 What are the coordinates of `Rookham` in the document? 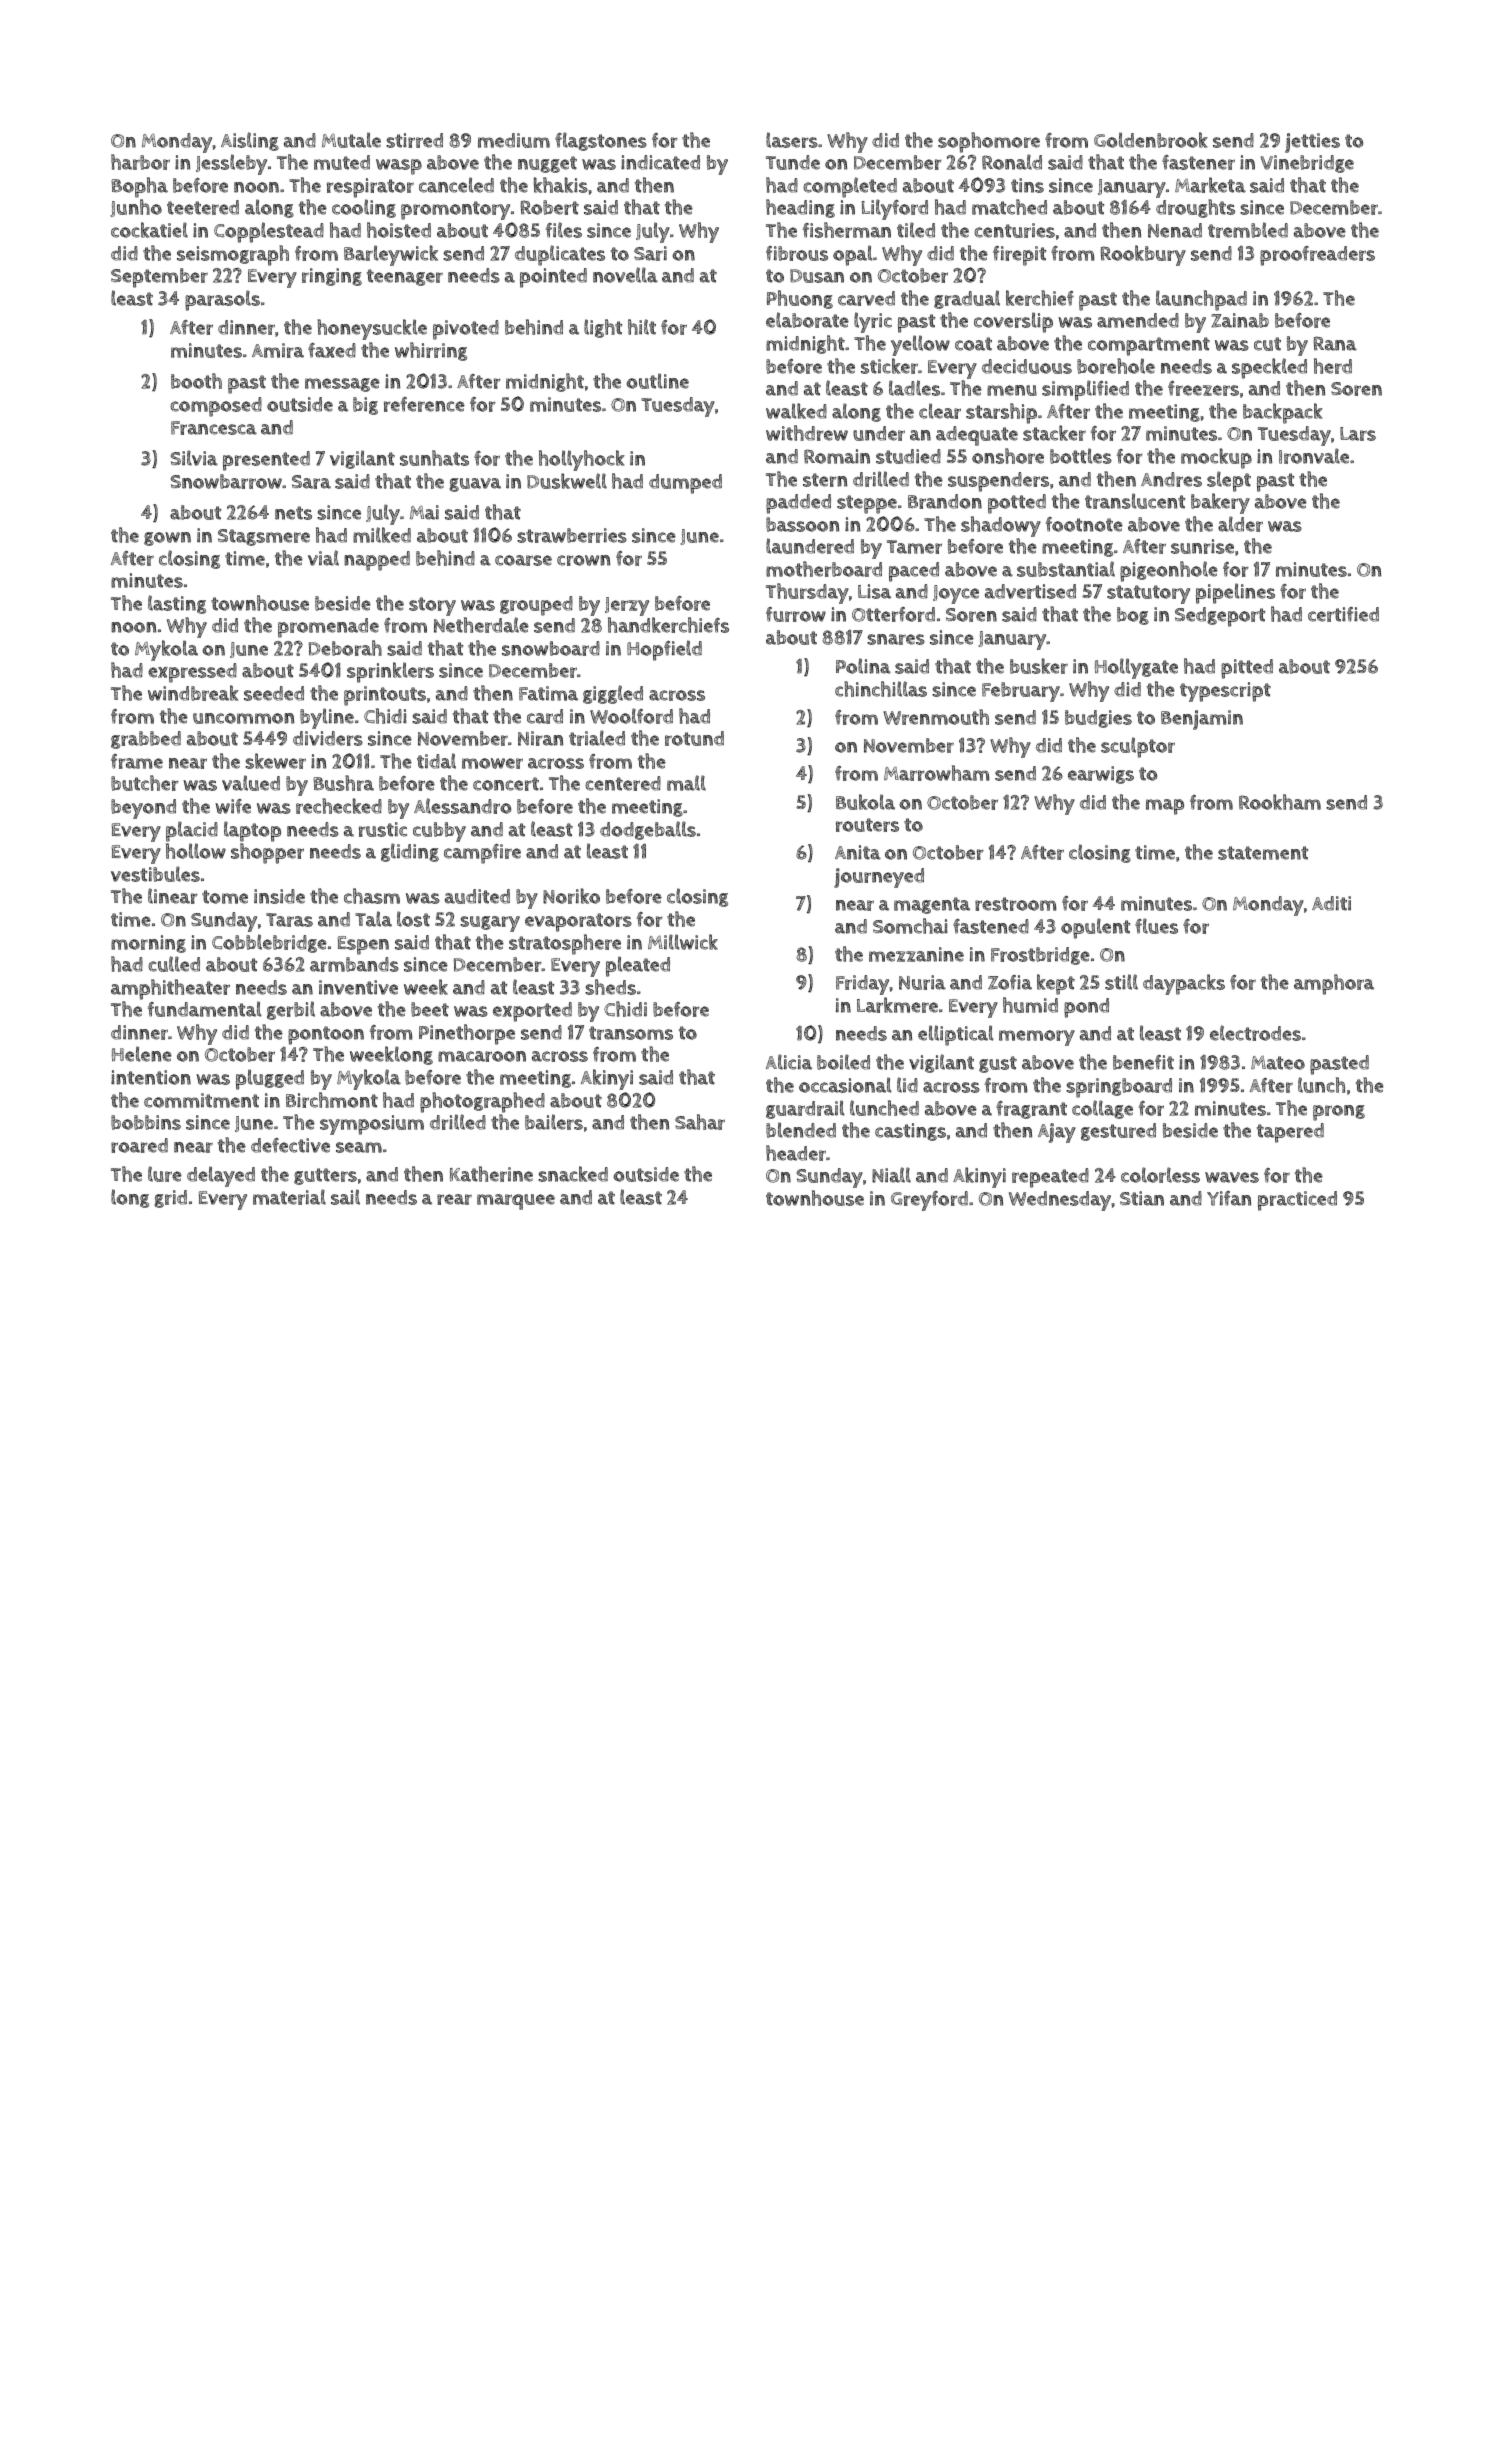 It's located at (1280, 802).
